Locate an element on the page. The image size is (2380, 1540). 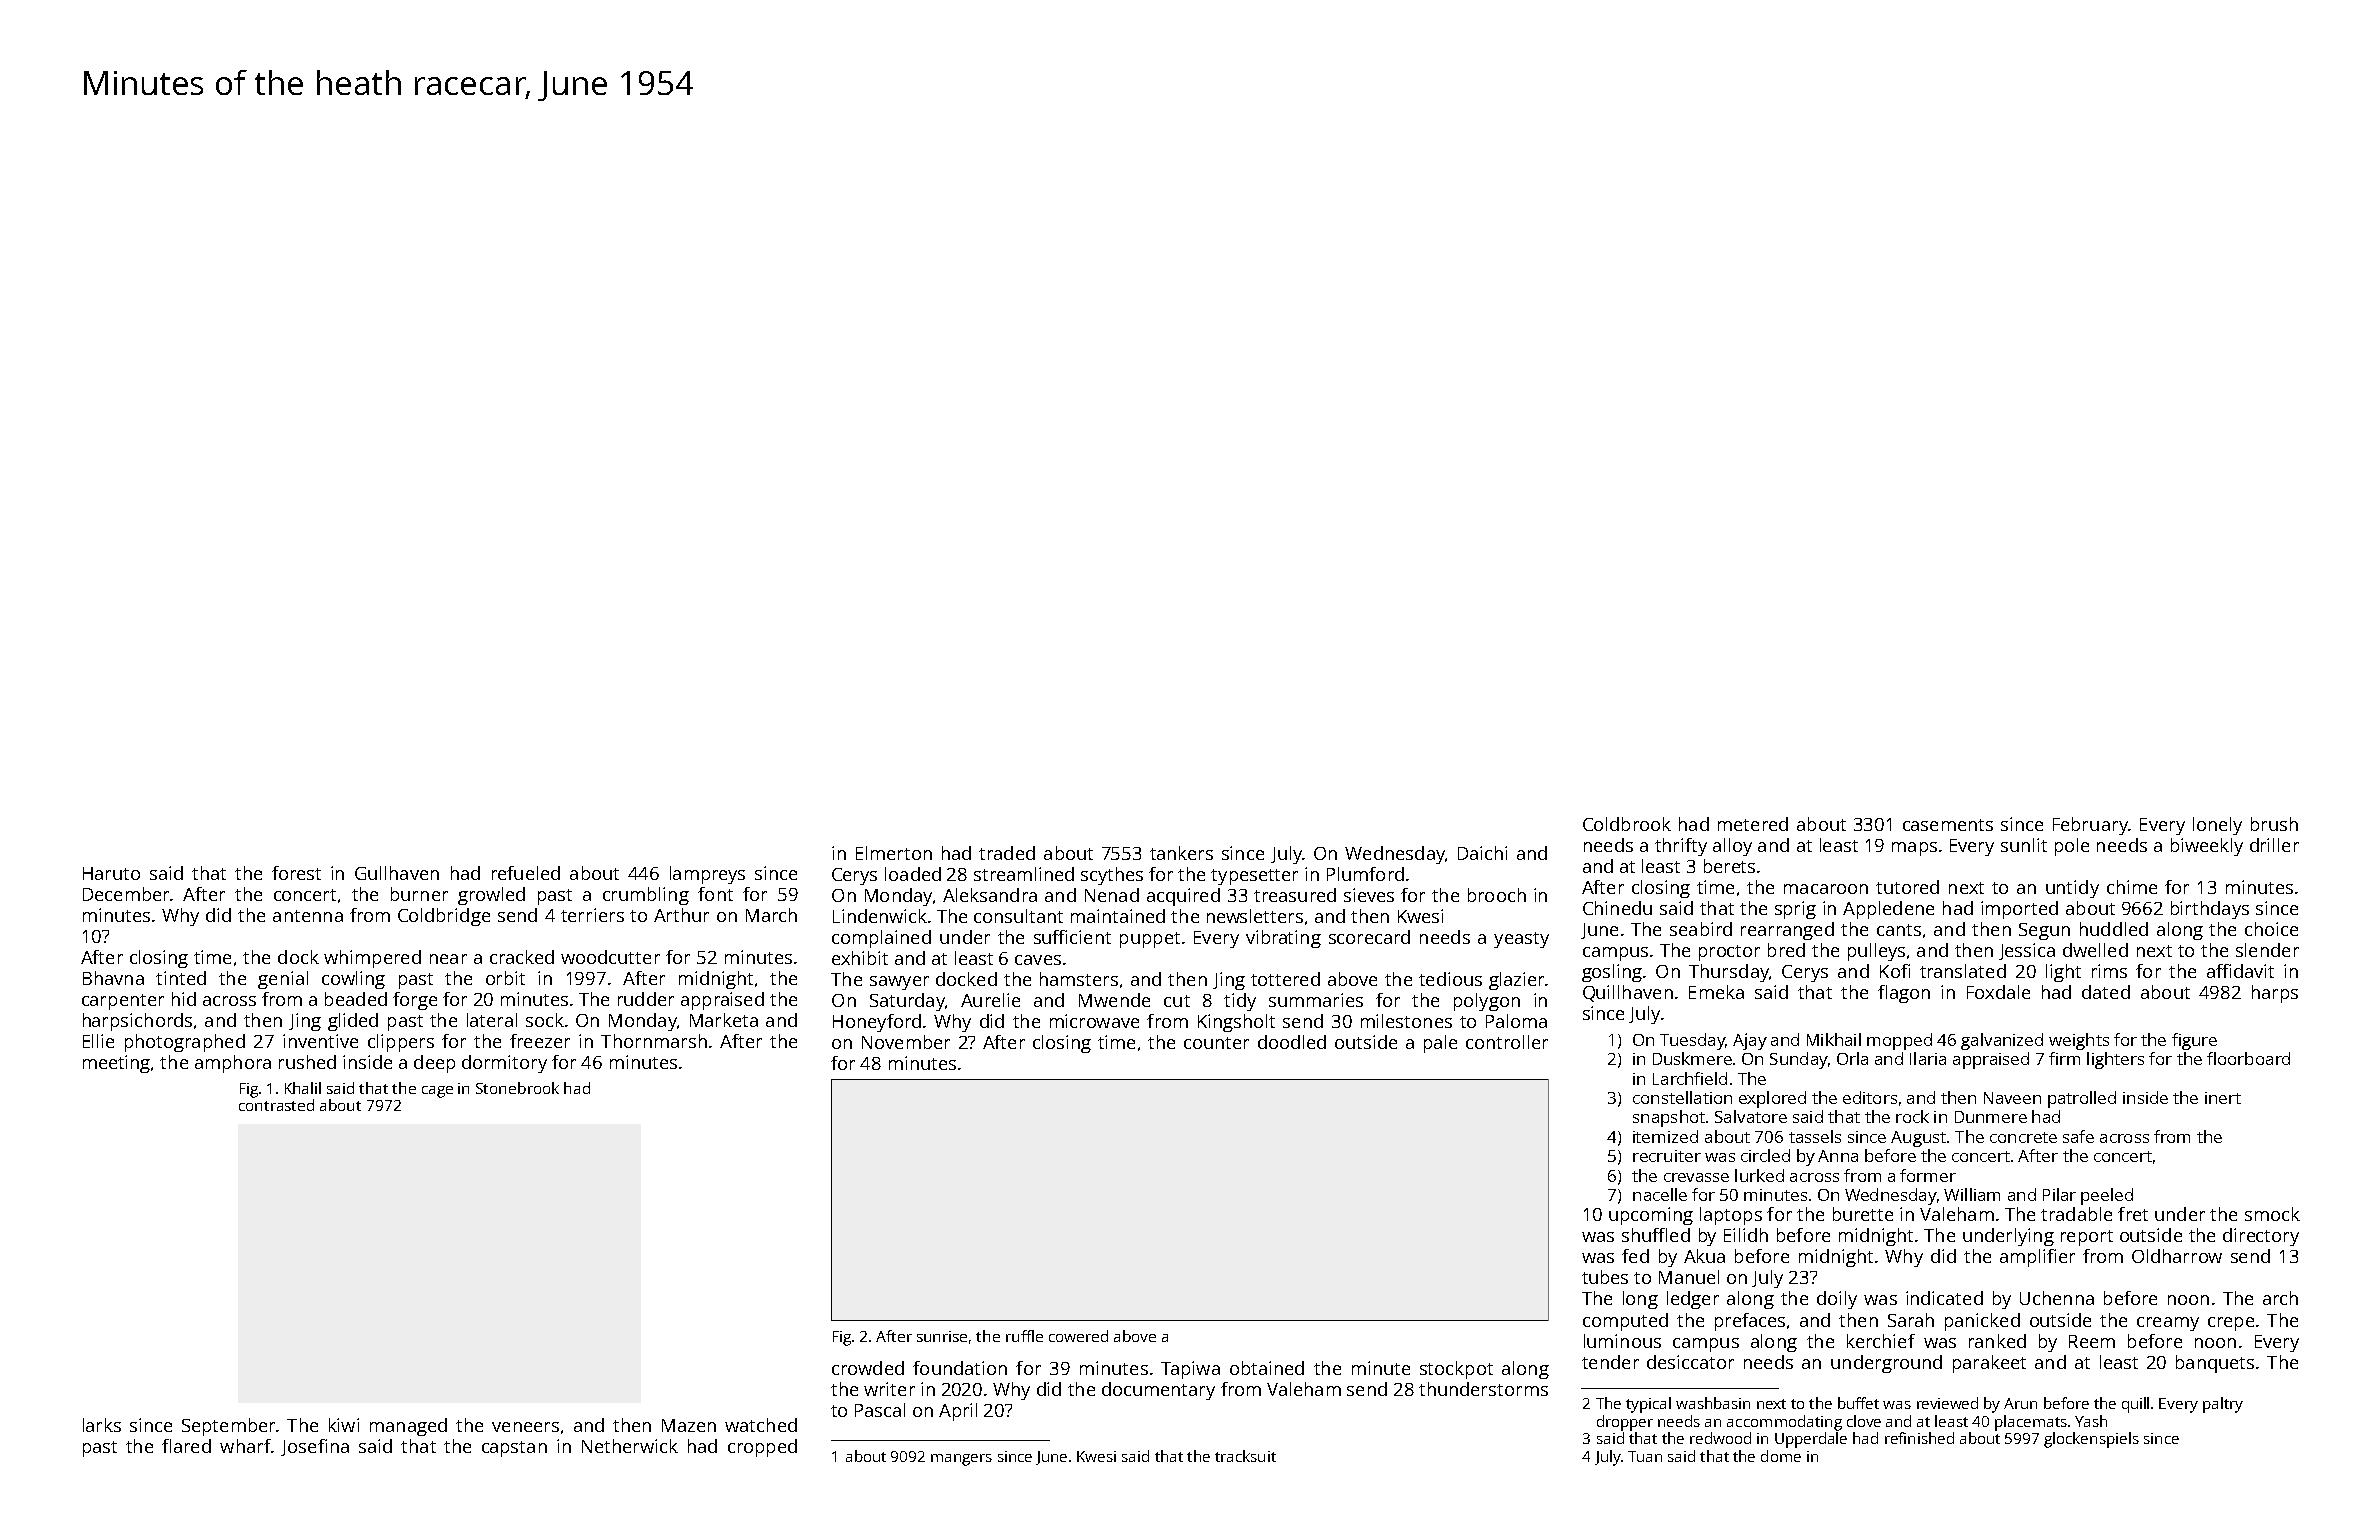
Netherwick is located at coordinates (630, 1446).
